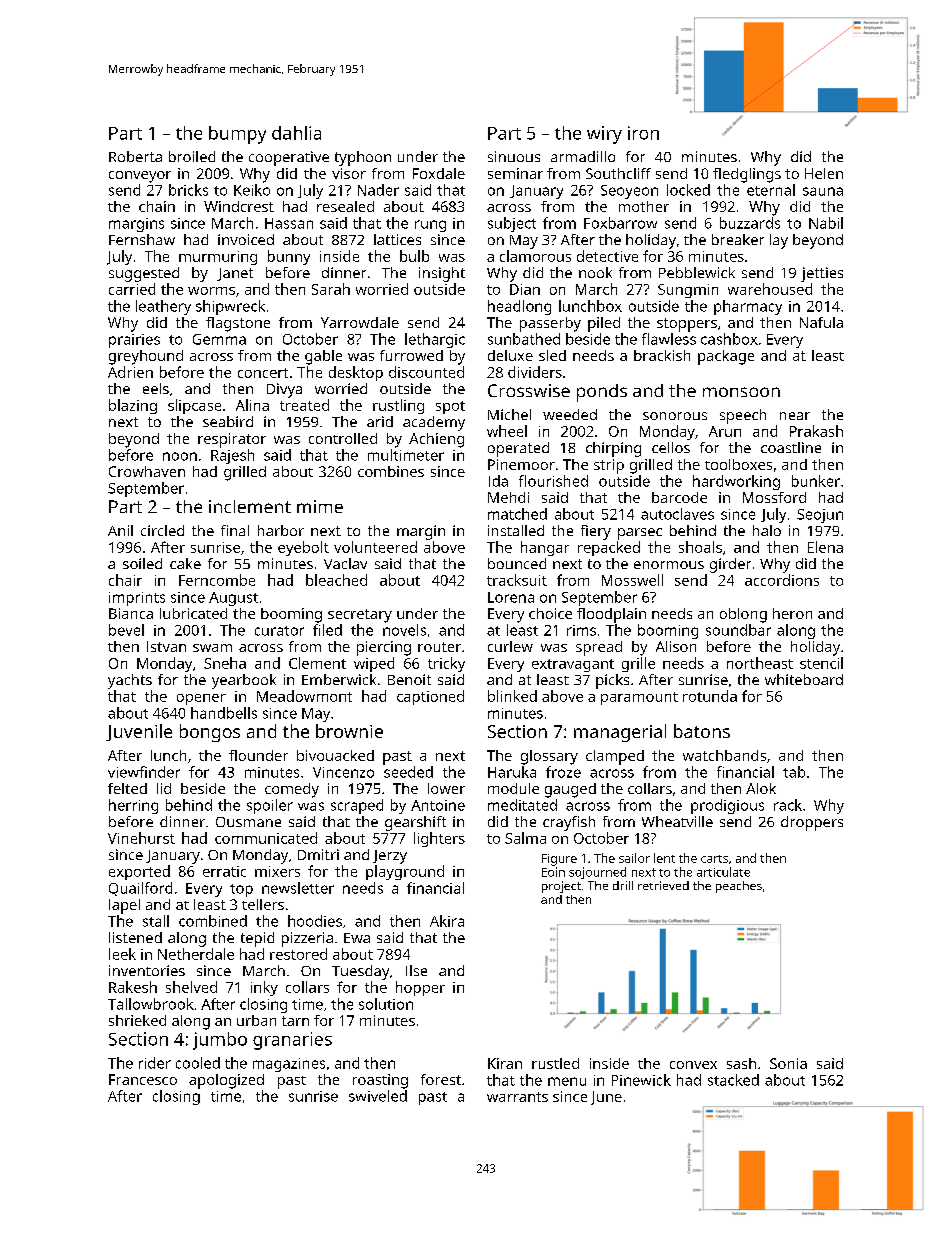 Image resolution: width=952 pixels, height=1233 pixels. What do you see at coordinates (414, 256) in the screenshot?
I see `bulb` at bounding box center [414, 256].
